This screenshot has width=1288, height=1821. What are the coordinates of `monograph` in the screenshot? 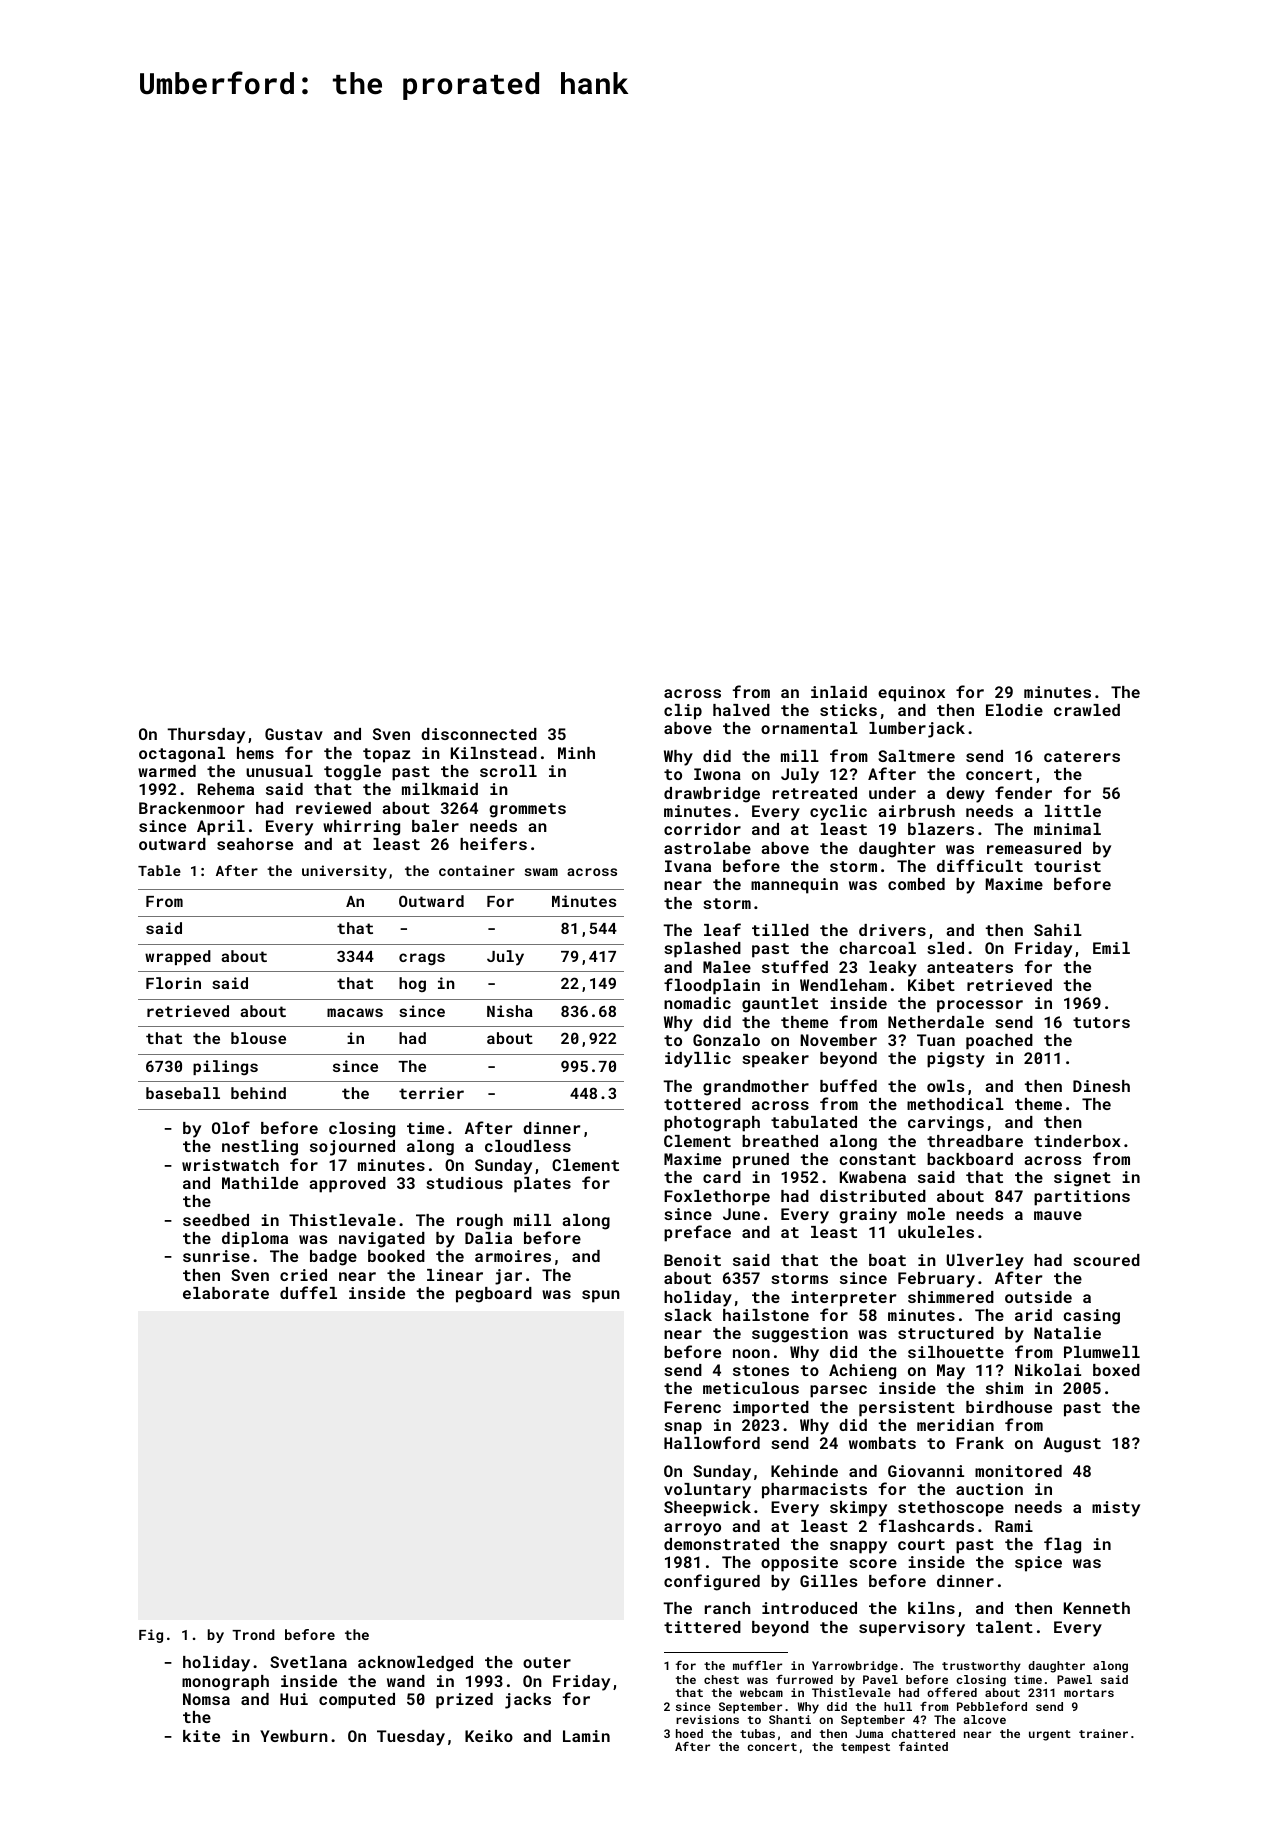 It's located at (225, 1683).
